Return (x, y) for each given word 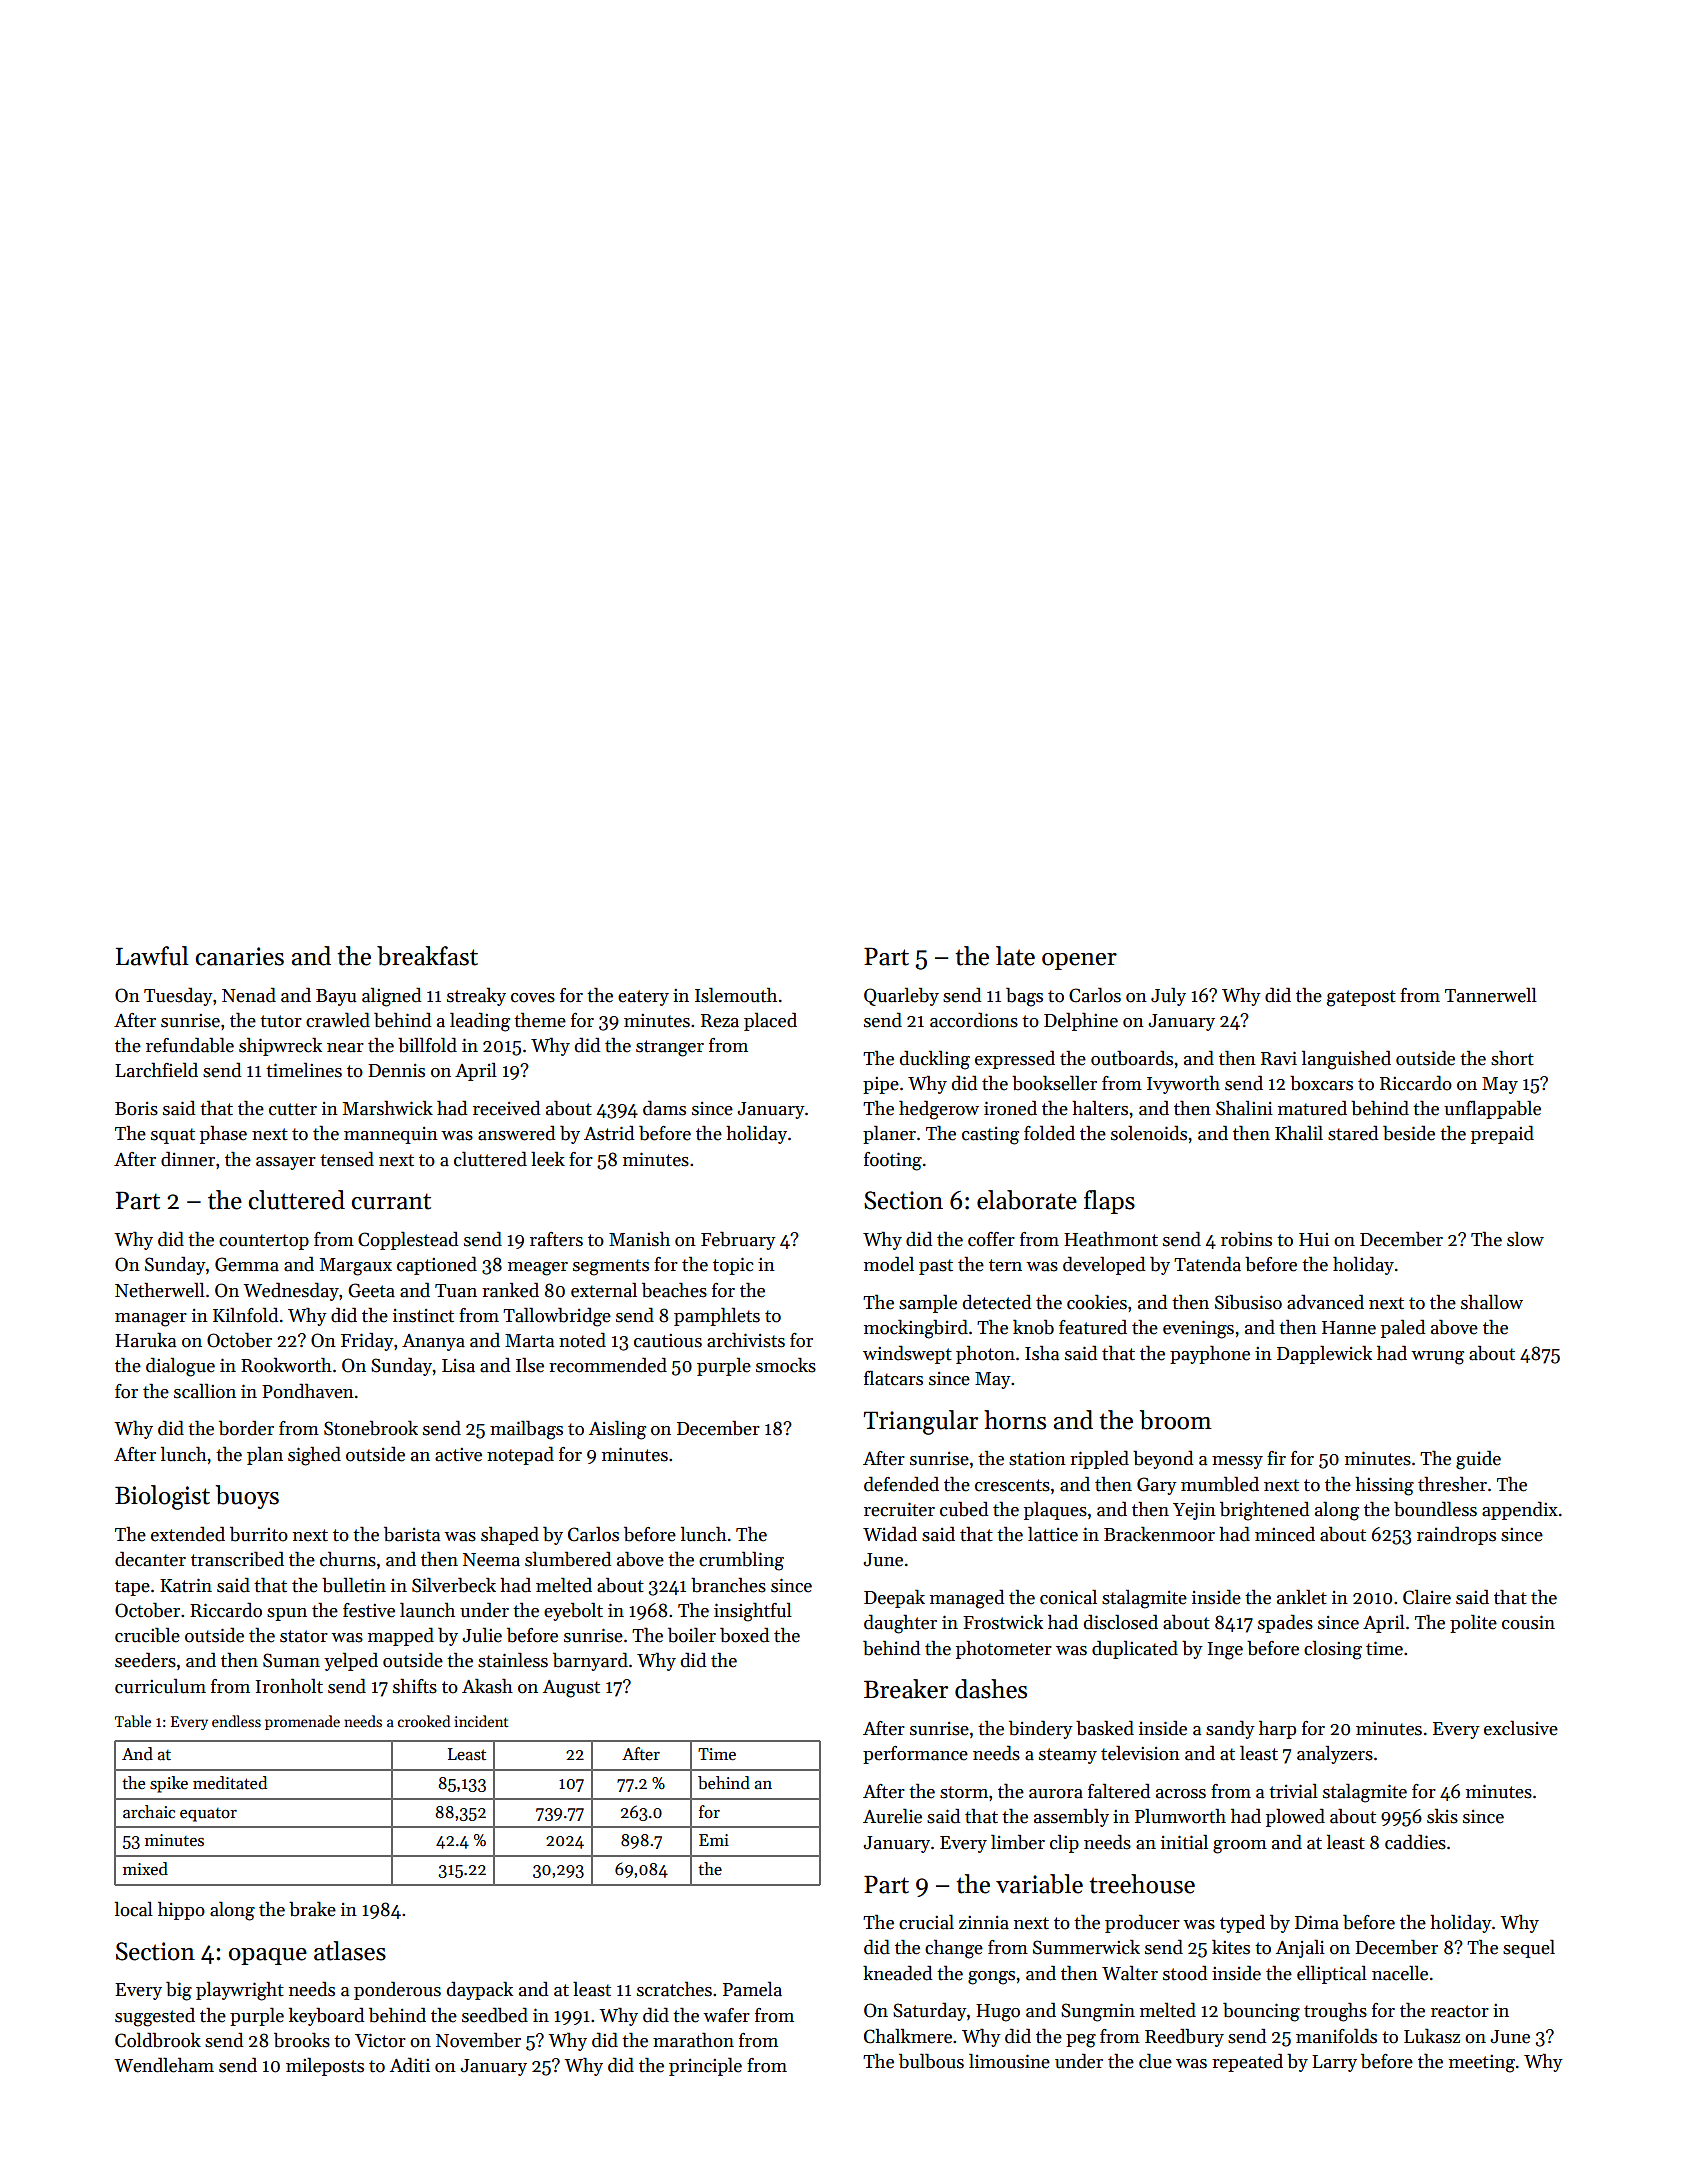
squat (173, 1136)
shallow (1492, 1302)
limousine (1009, 2061)
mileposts (325, 2066)
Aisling (617, 1430)
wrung (1437, 1358)
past (936, 1267)
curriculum (160, 1686)
